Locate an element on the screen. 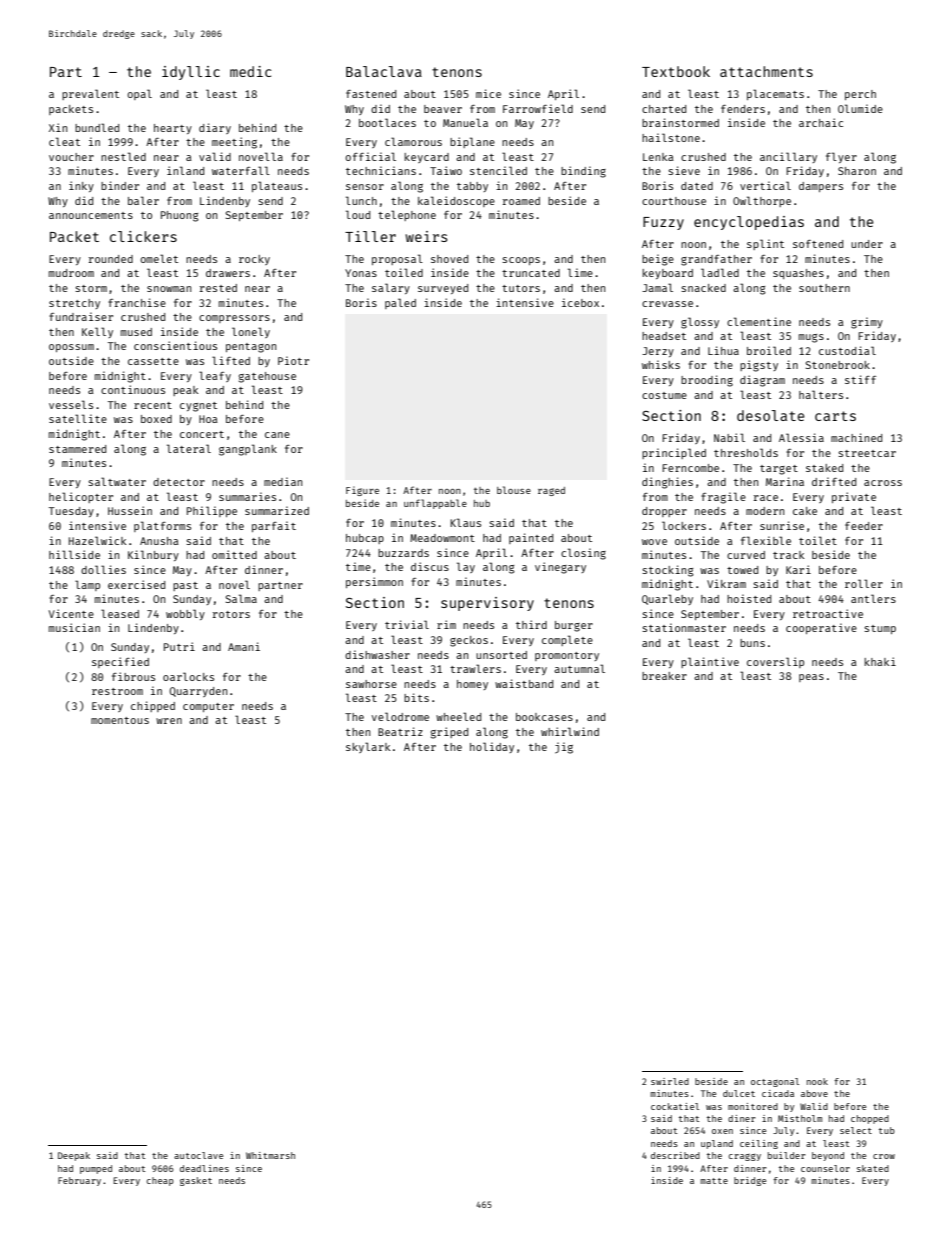 This screenshot has height=1233, width=952. wren is located at coordinates (169, 721).
